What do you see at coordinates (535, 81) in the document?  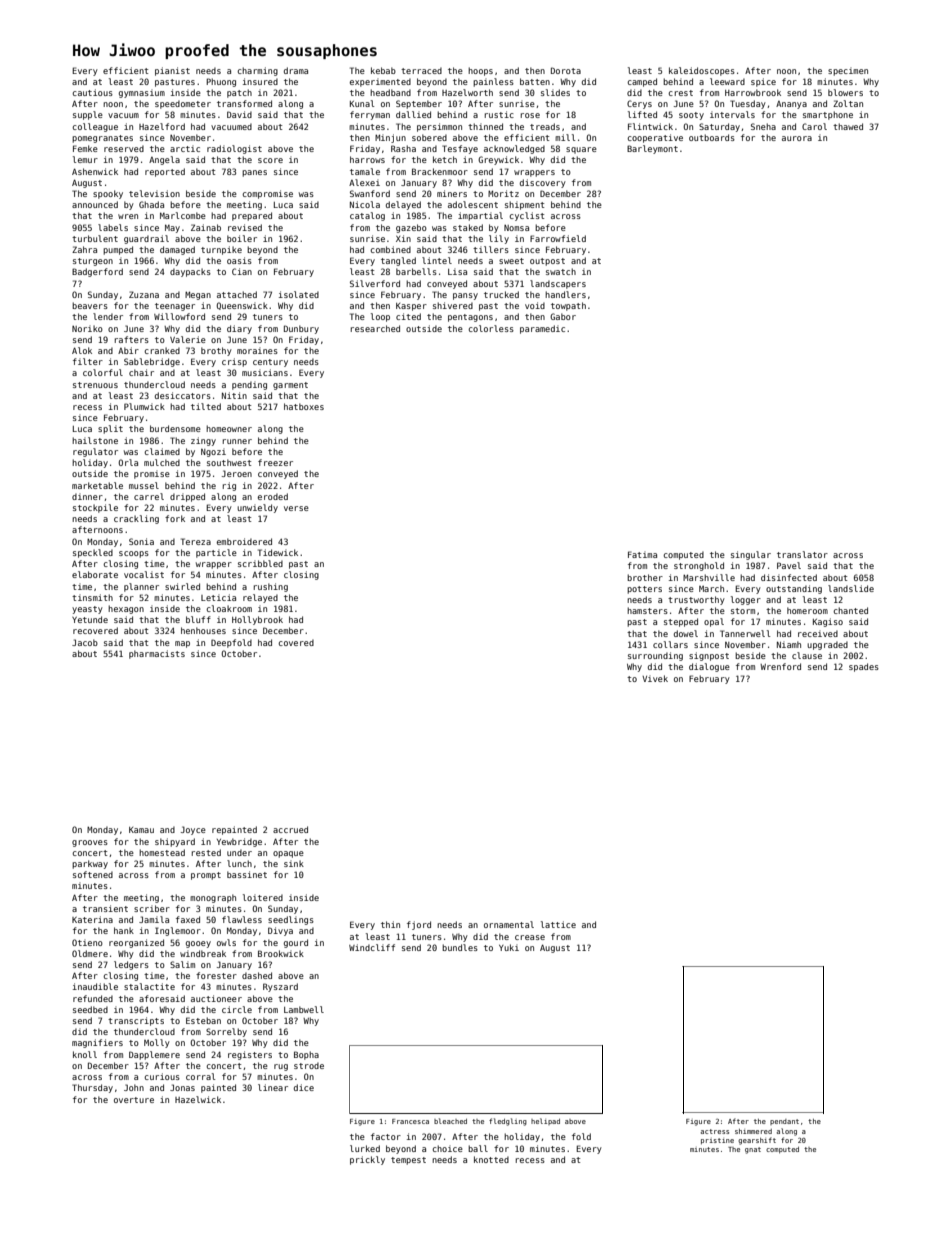 I see `batten` at bounding box center [535, 81].
